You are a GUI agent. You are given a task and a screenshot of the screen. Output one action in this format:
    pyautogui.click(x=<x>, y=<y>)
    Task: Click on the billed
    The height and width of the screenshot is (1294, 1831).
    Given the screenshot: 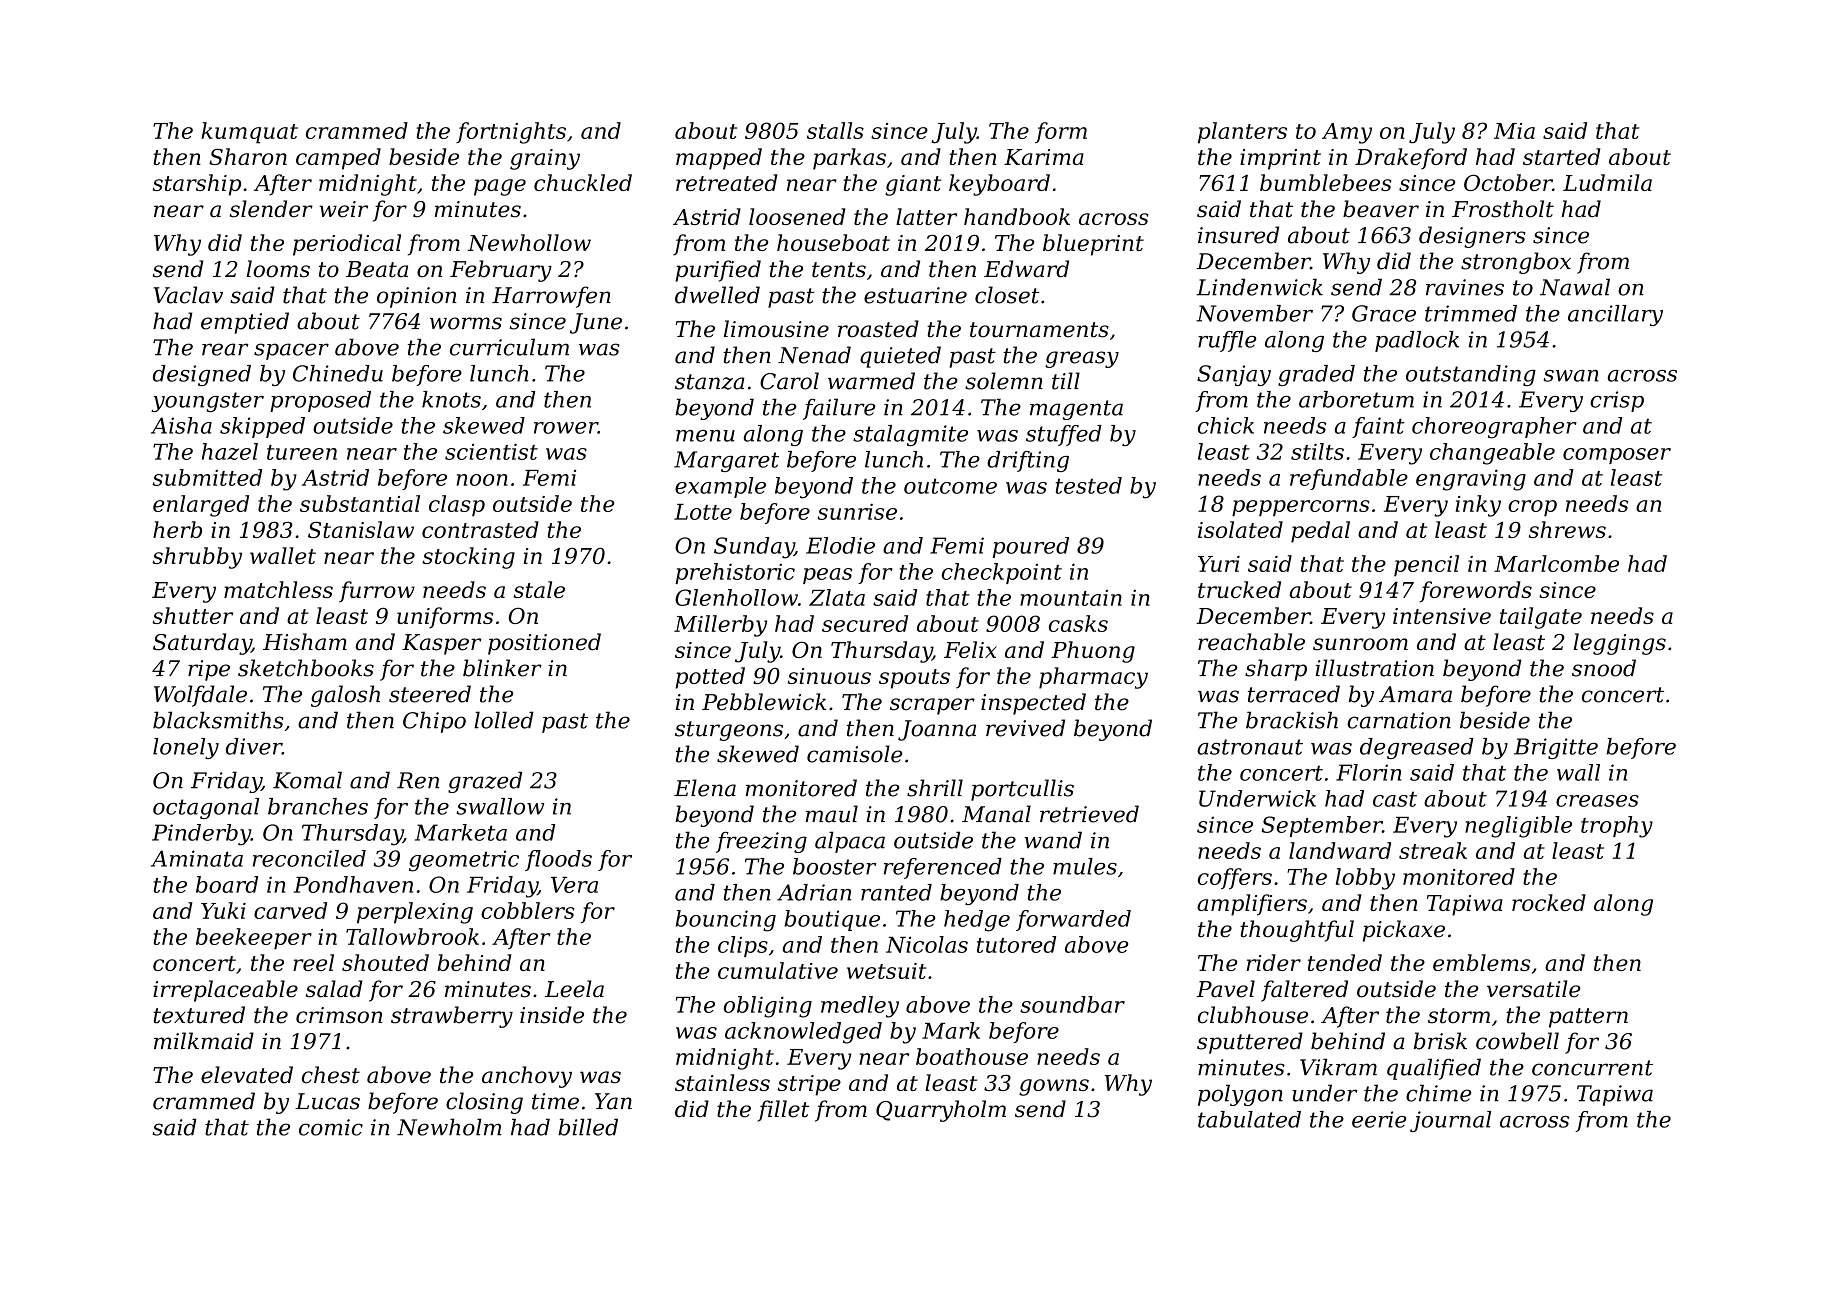 What is the action you would take?
    pyautogui.click(x=588, y=1127)
